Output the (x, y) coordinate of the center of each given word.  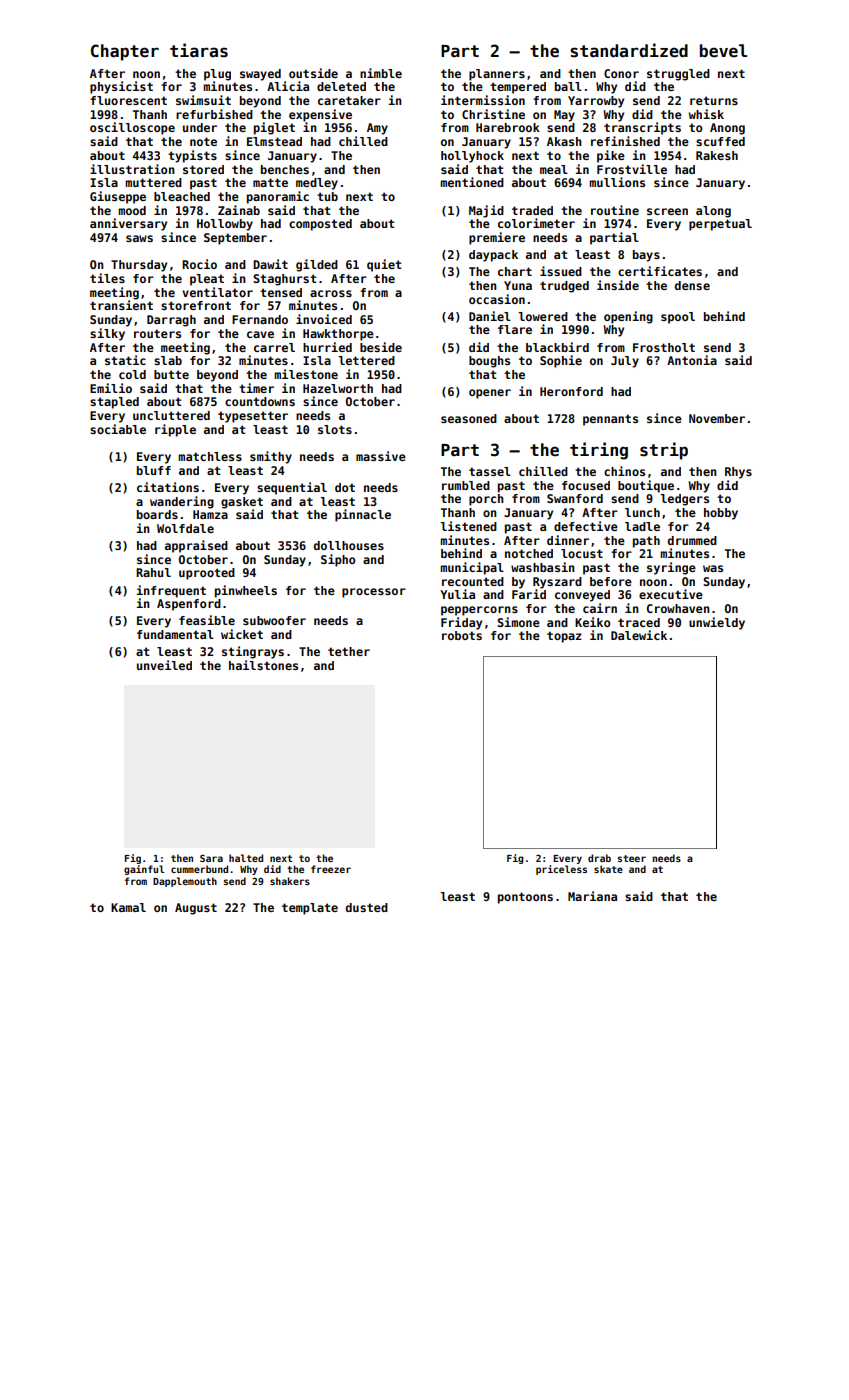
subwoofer (274, 620)
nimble (381, 73)
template (310, 909)
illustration (132, 169)
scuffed (720, 141)
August (196, 909)
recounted (473, 581)
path (646, 542)
